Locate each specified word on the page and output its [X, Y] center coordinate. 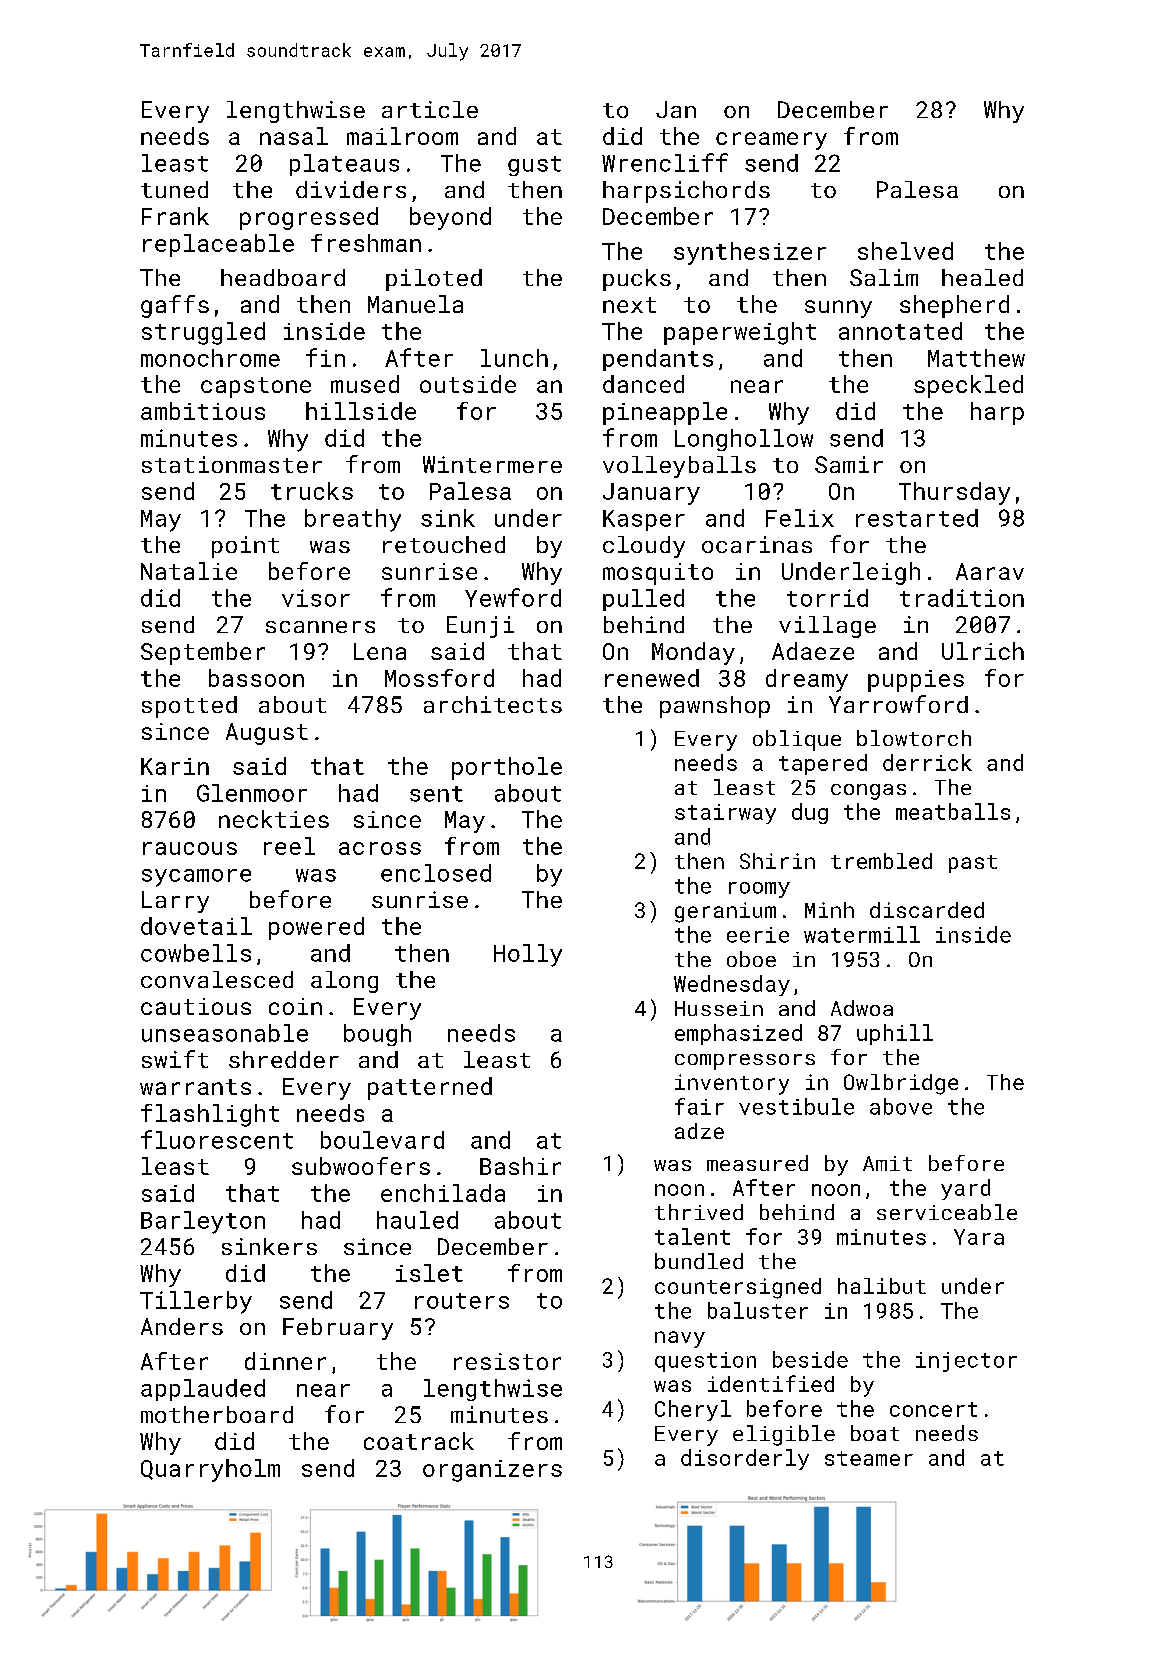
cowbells [196, 953]
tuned [174, 189]
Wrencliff [665, 162]
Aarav [990, 571]
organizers [492, 1471]
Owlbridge [901, 1084]
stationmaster [232, 464]
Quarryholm [210, 1470]
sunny [838, 309]
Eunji [480, 627]
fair [699, 1106]
